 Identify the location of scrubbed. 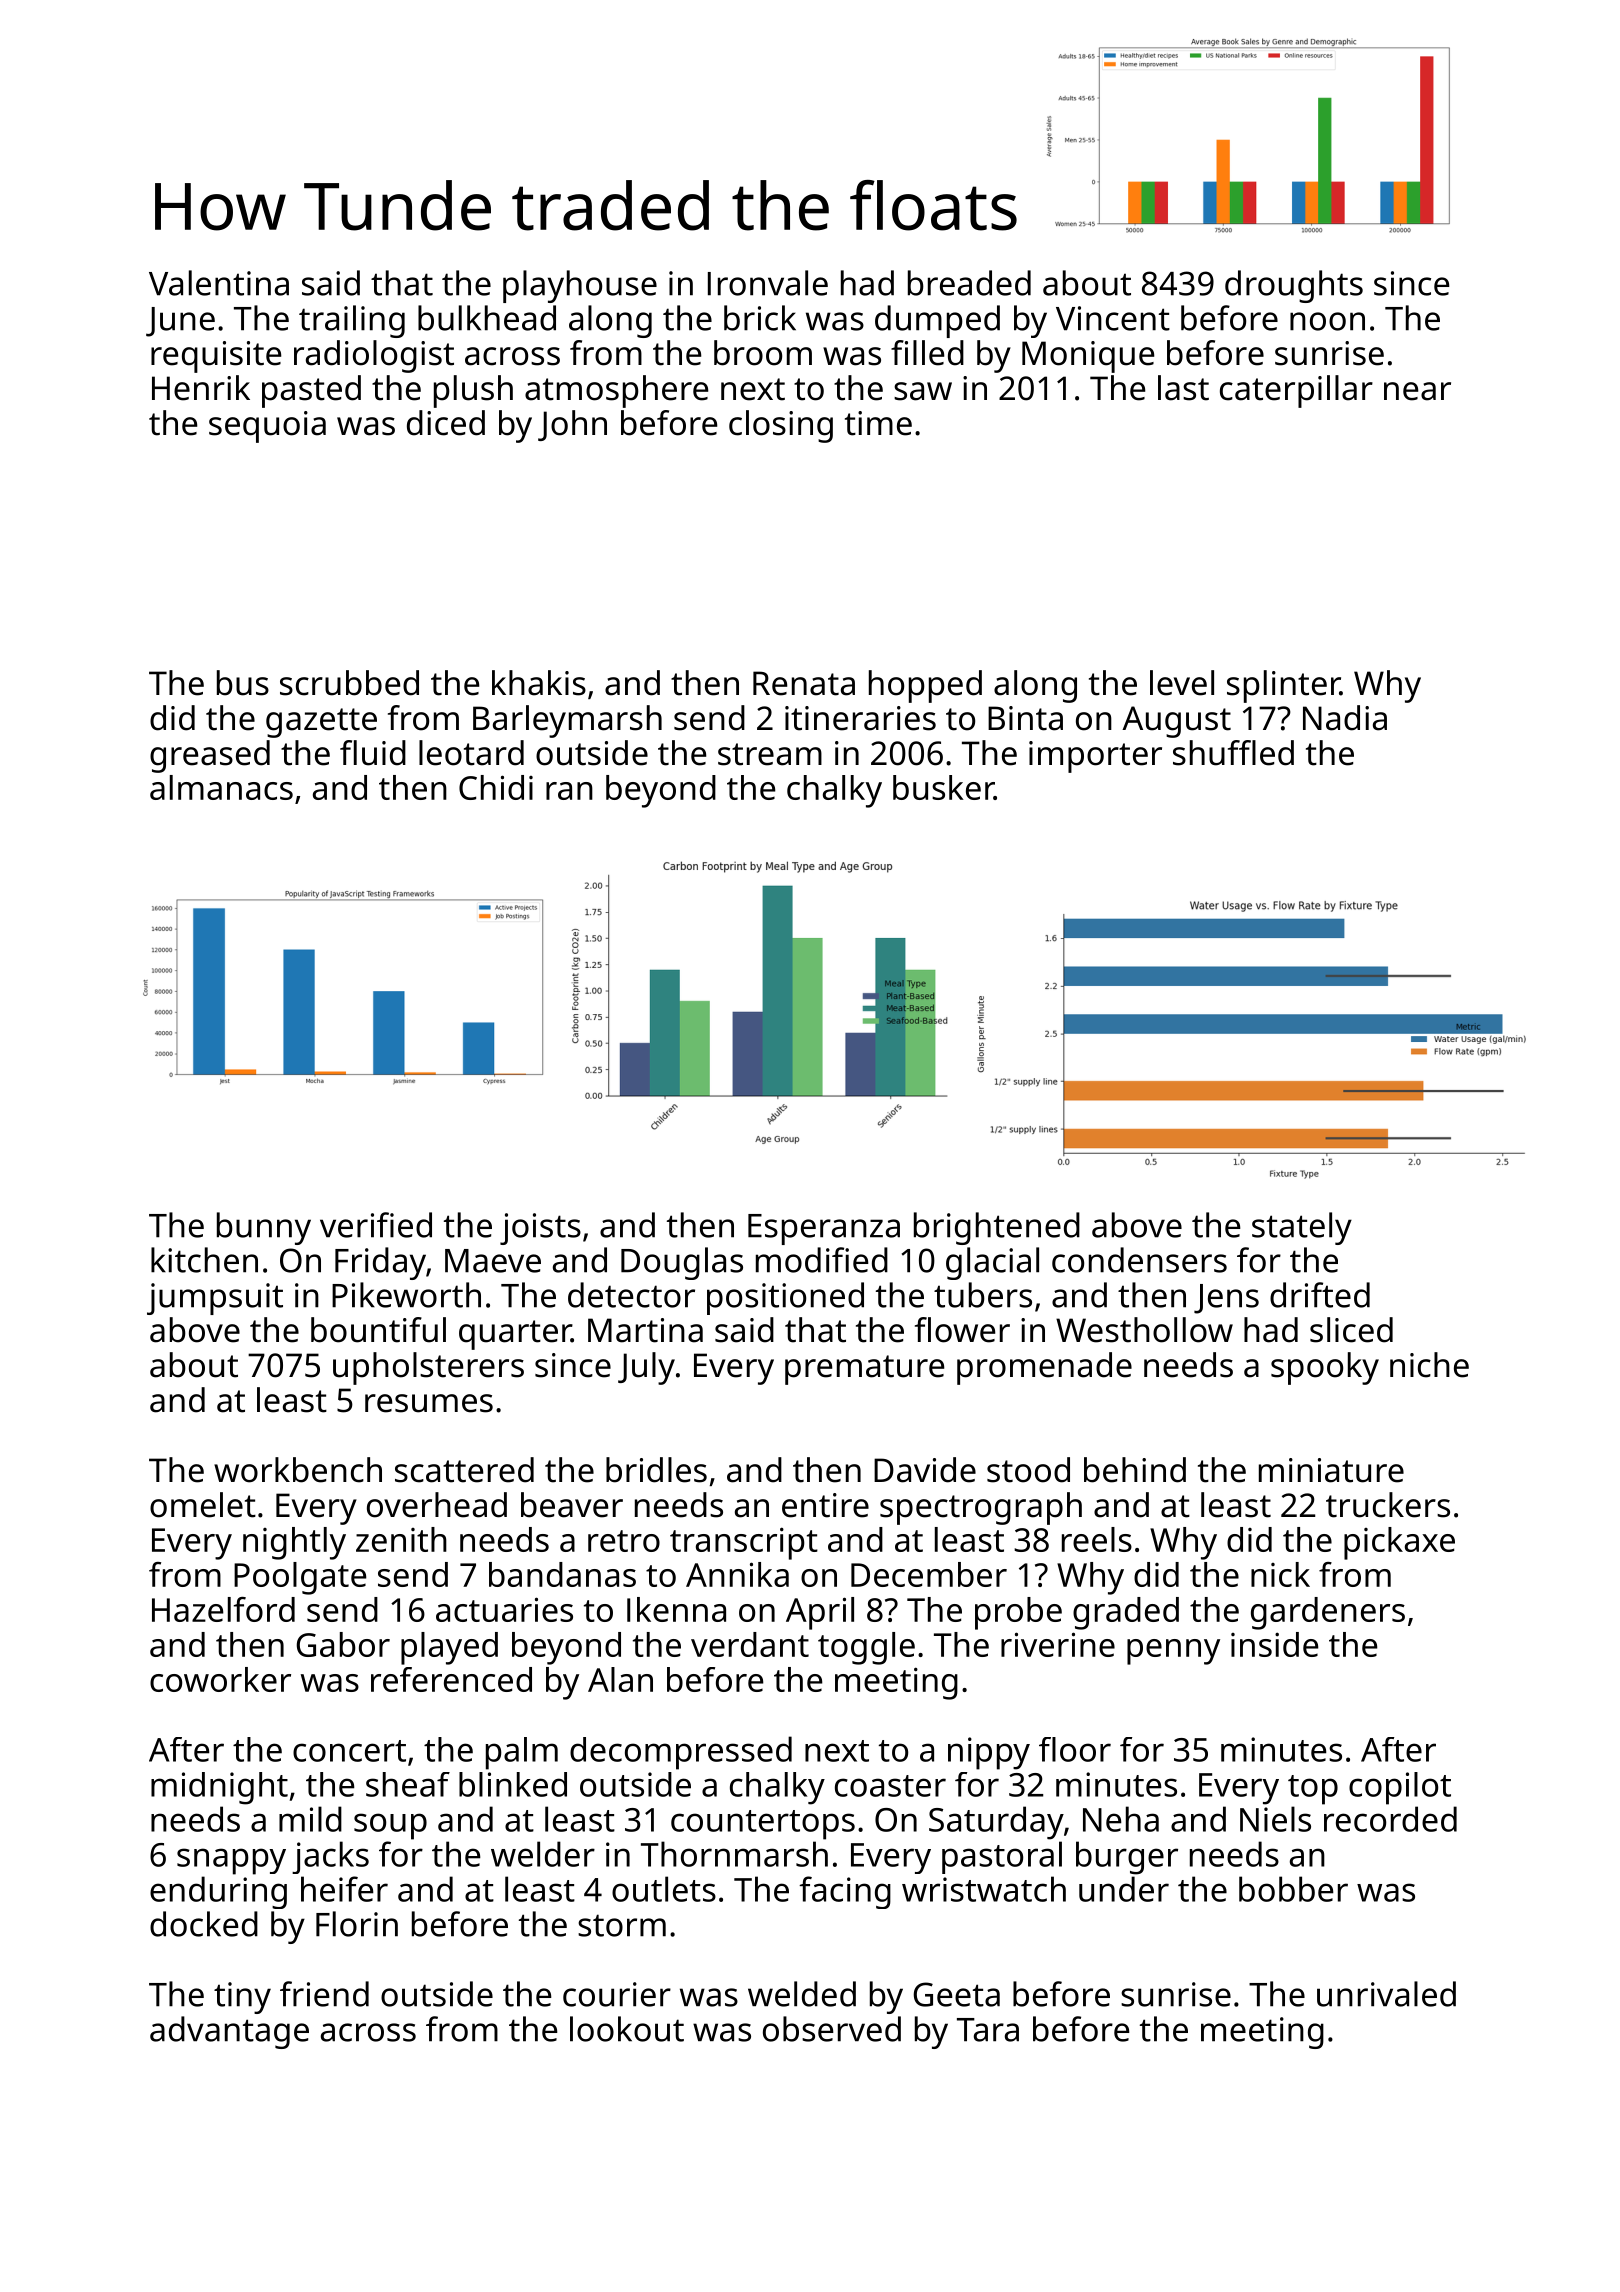
(349, 683).
